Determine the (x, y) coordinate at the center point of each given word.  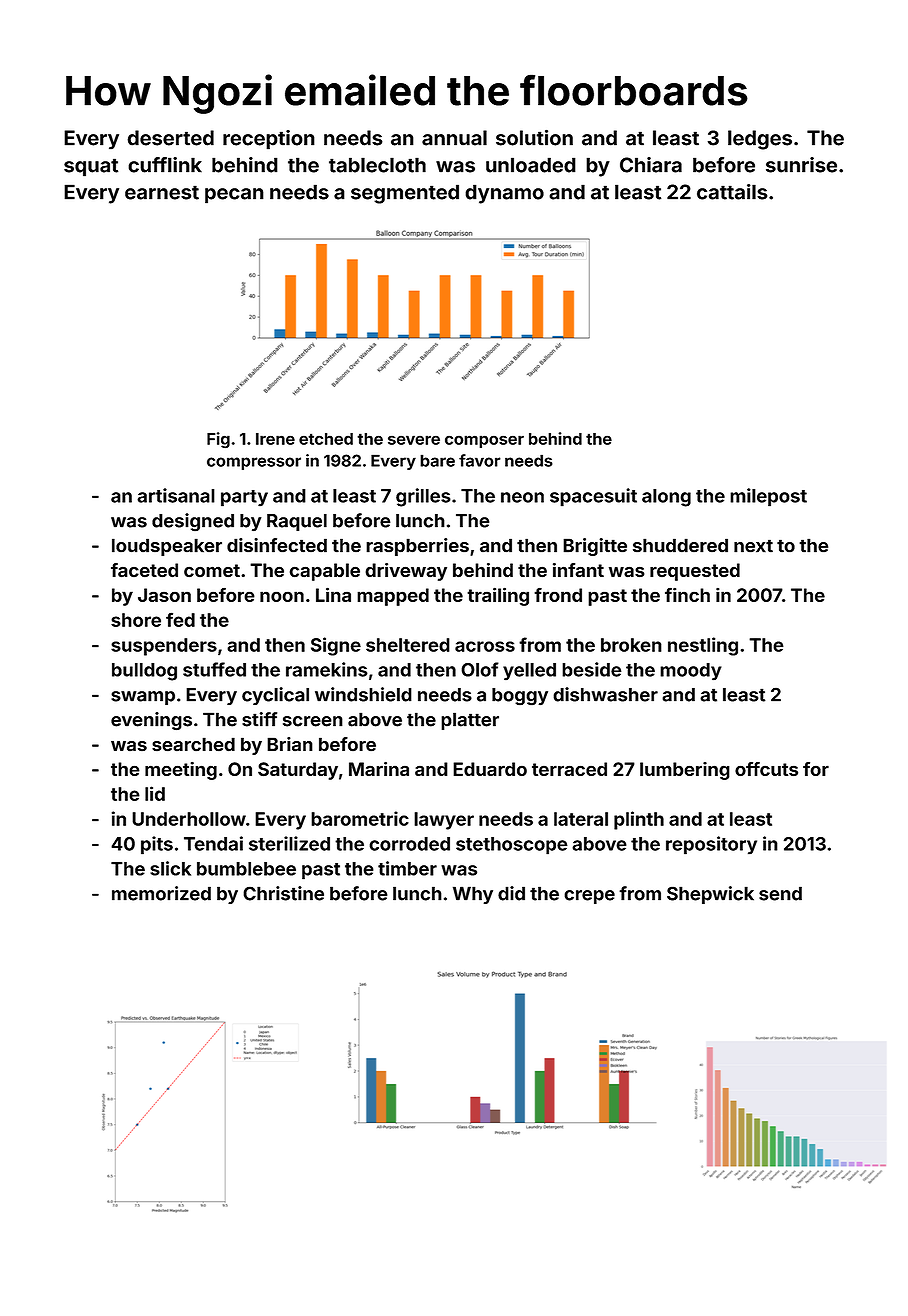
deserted (170, 138)
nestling (703, 646)
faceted (144, 570)
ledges (760, 140)
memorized (161, 893)
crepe (589, 897)
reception (269, 140)
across (485, 646)
